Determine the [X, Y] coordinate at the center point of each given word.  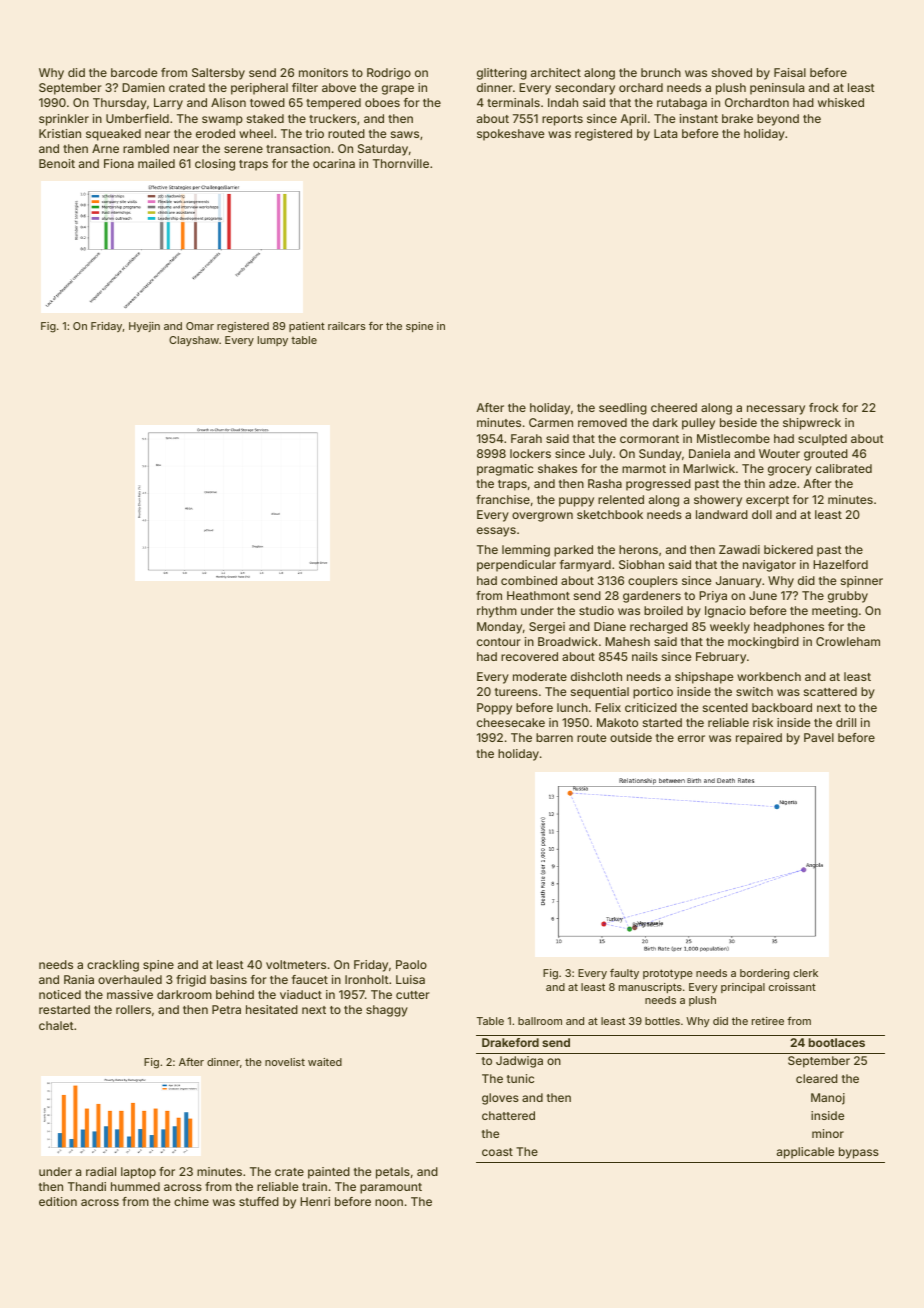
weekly [730, 628]
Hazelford [840, 564]
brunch [661, 72]
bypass [859, 1153]
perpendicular [516, 566]
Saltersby [218, 74]
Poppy [494, 709]
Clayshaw [194, 341]
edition [58, 1201]
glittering [502, 74]
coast [497, 1152]
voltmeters [296, 964]
